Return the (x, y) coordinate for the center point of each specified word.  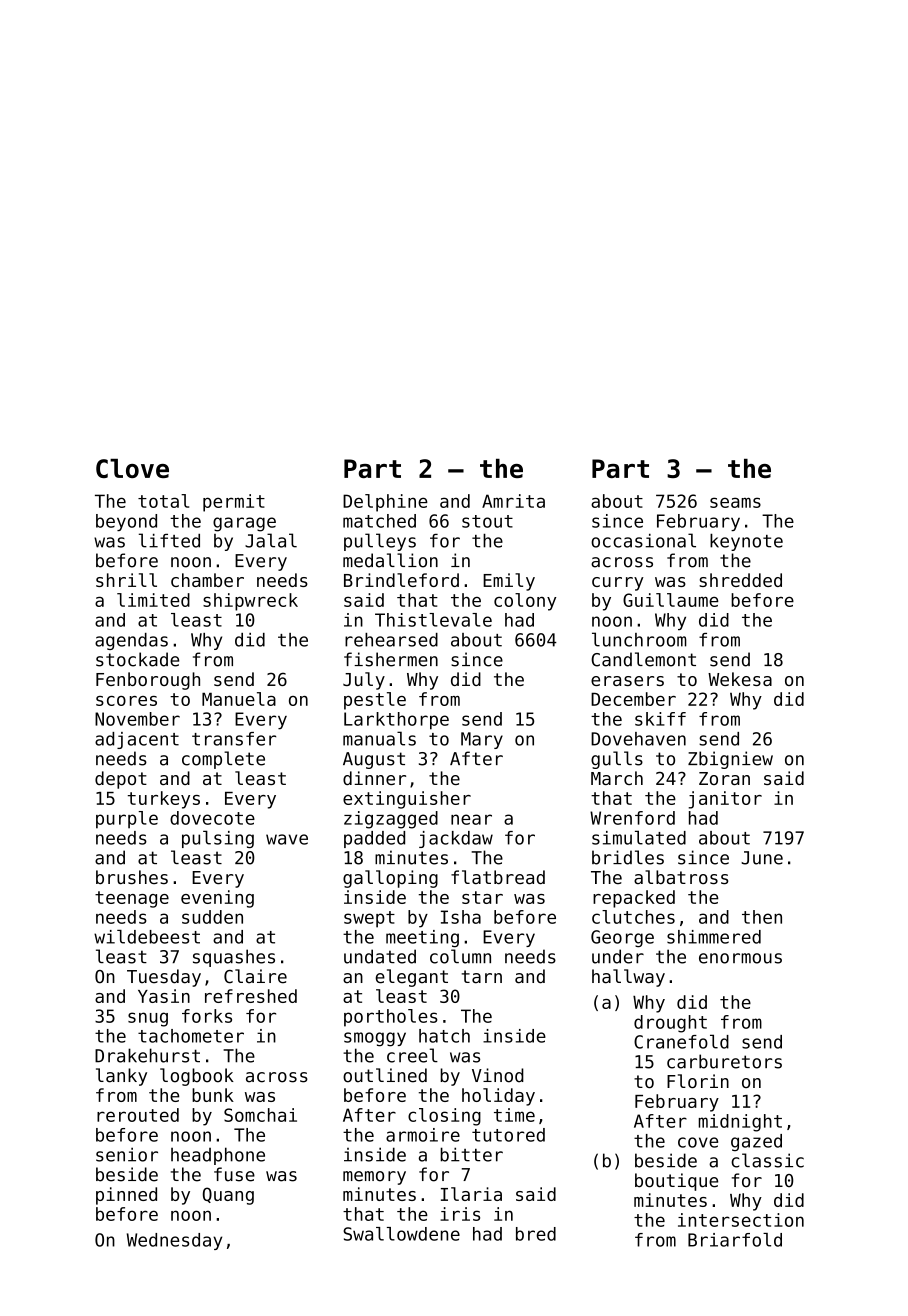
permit (234, 503)
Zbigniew (730, 760)
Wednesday (174, 1241)
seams (735, 502)
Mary (482, 740)
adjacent (137, 740)
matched (379, 521)
